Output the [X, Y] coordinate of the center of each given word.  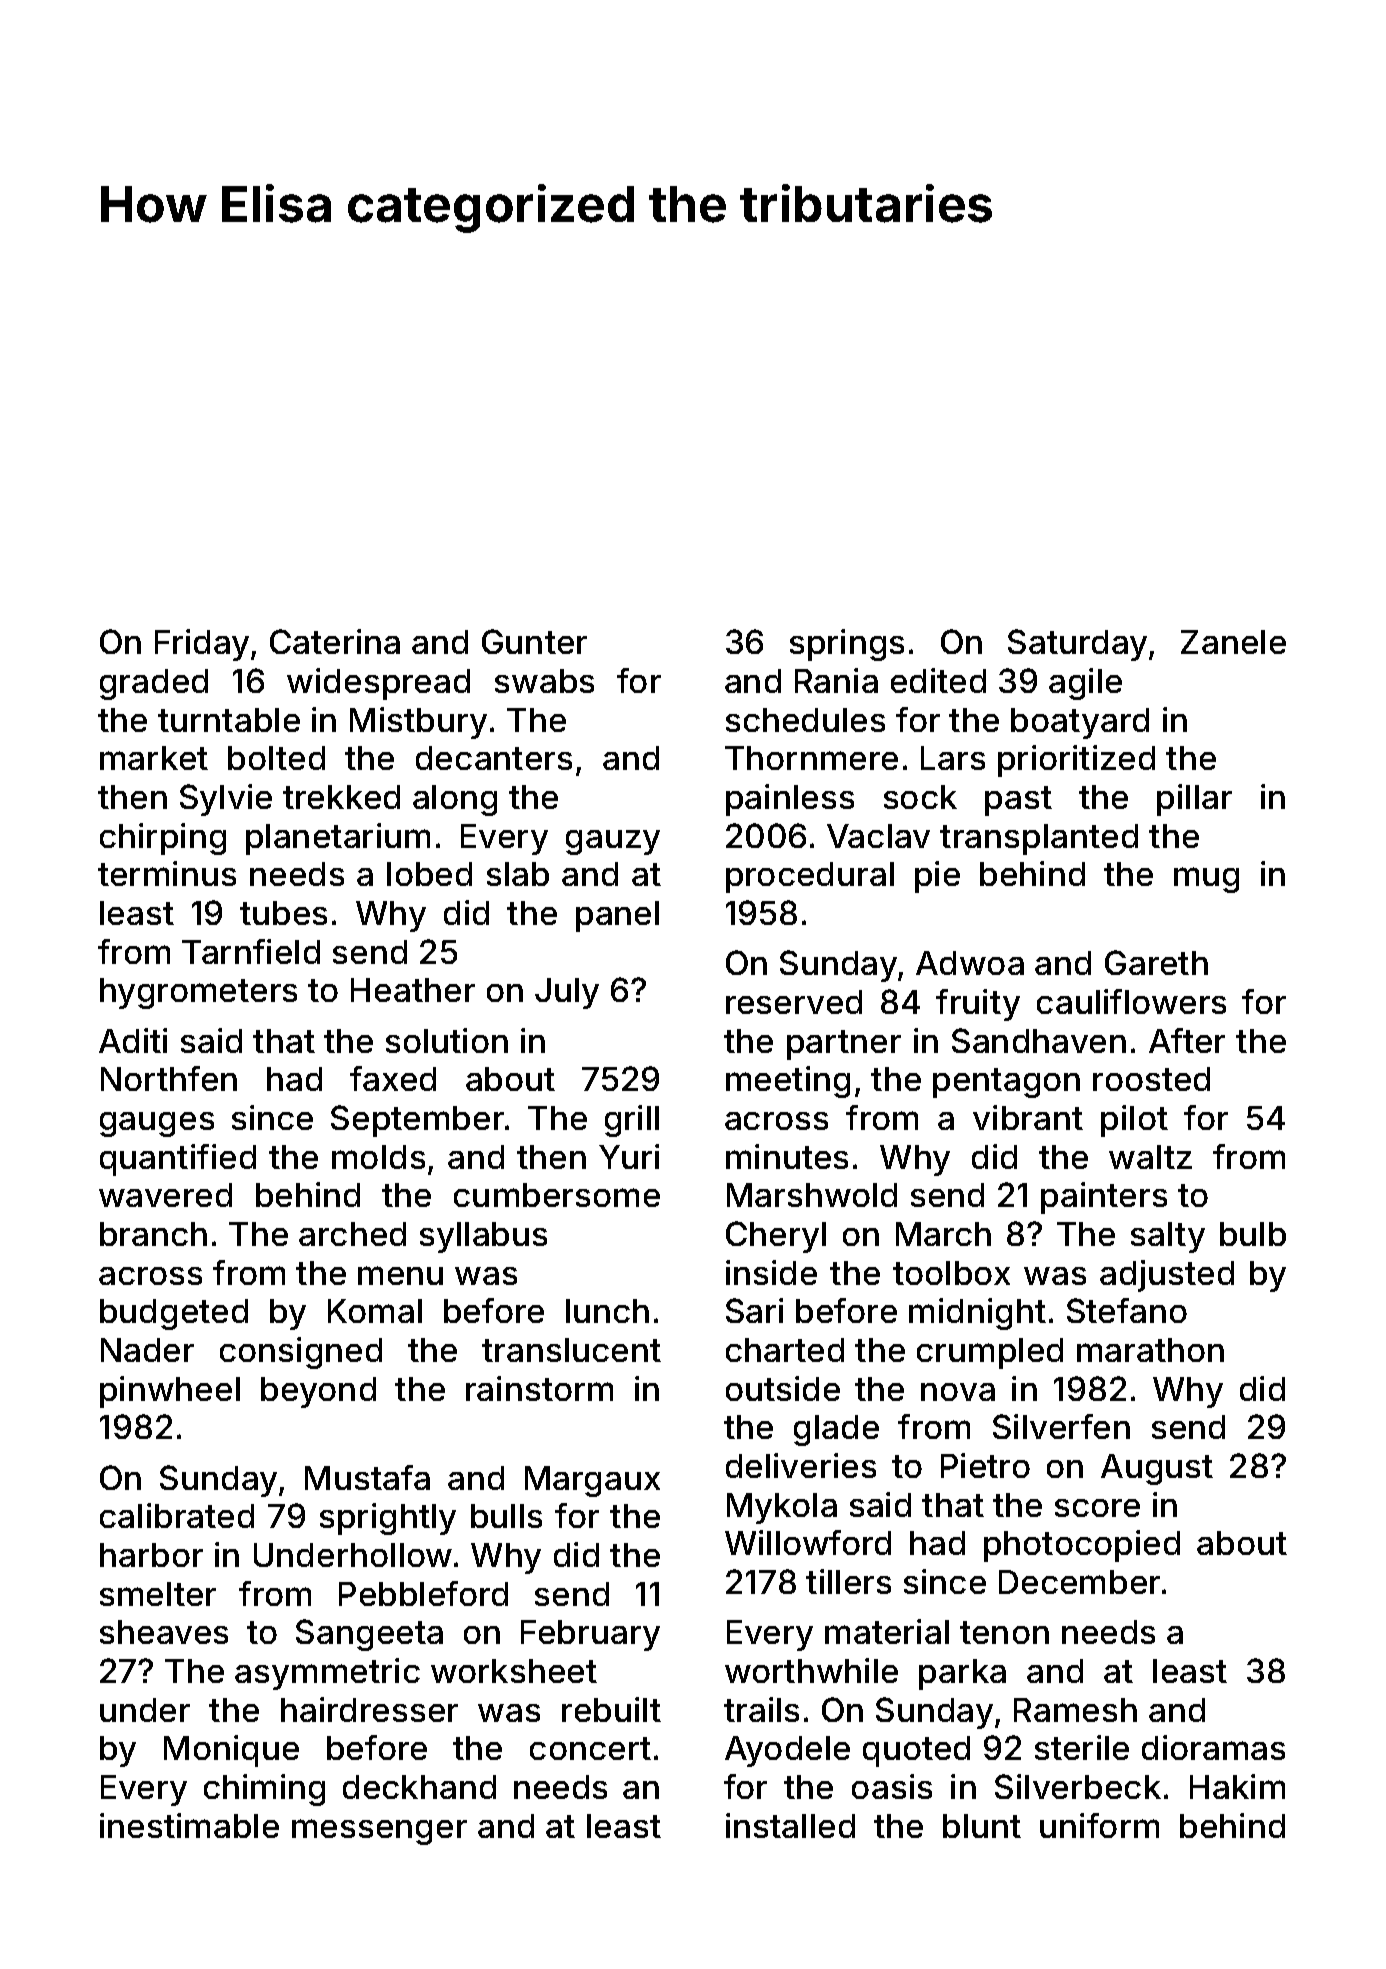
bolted [276, 758]
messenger [379, 1832]
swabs [544, 681]
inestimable [189, 1825]
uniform [1099, 1825]
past [1018, 801]
